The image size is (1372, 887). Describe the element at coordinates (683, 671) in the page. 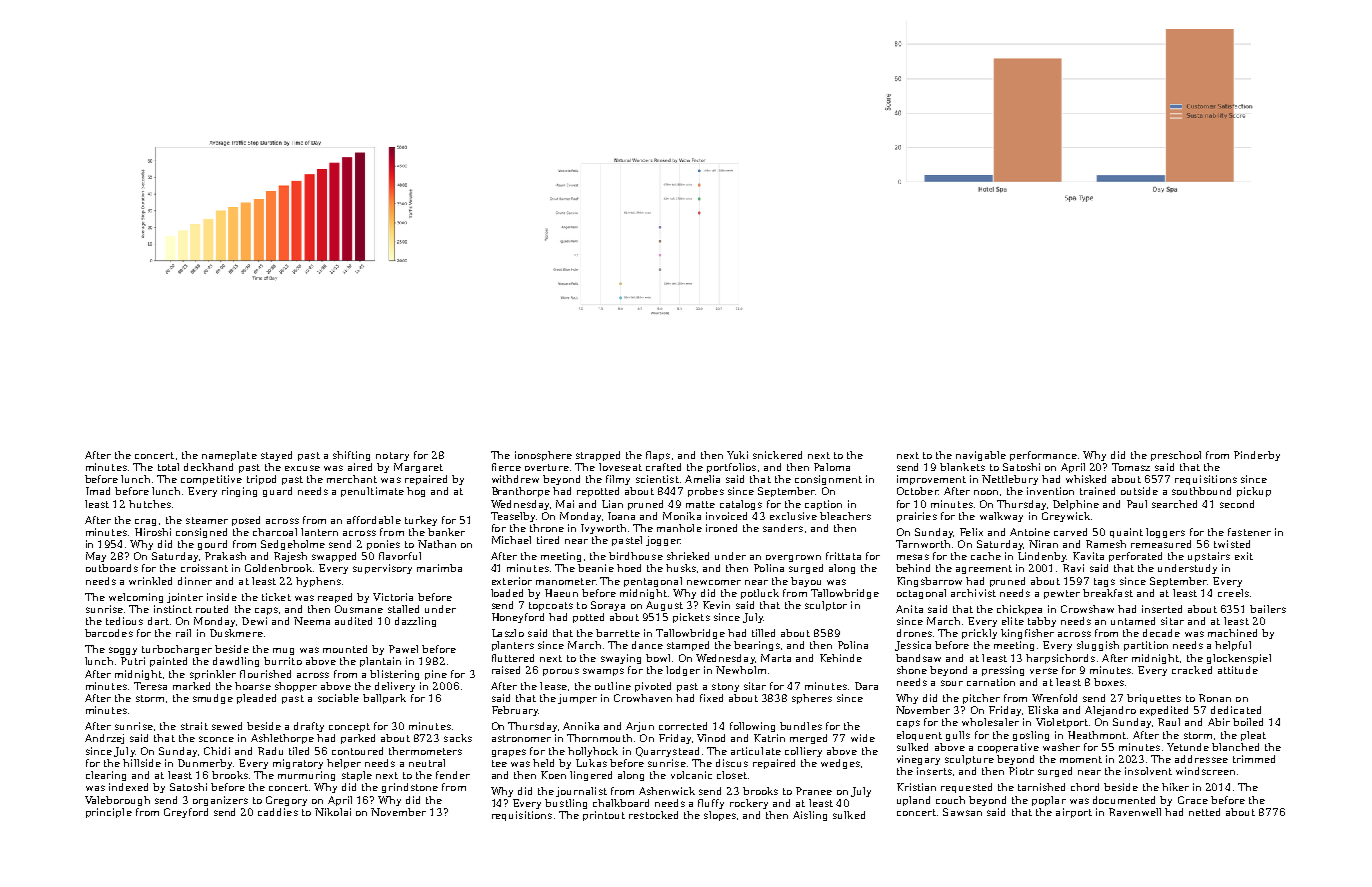

I see `lodger` at that location.
